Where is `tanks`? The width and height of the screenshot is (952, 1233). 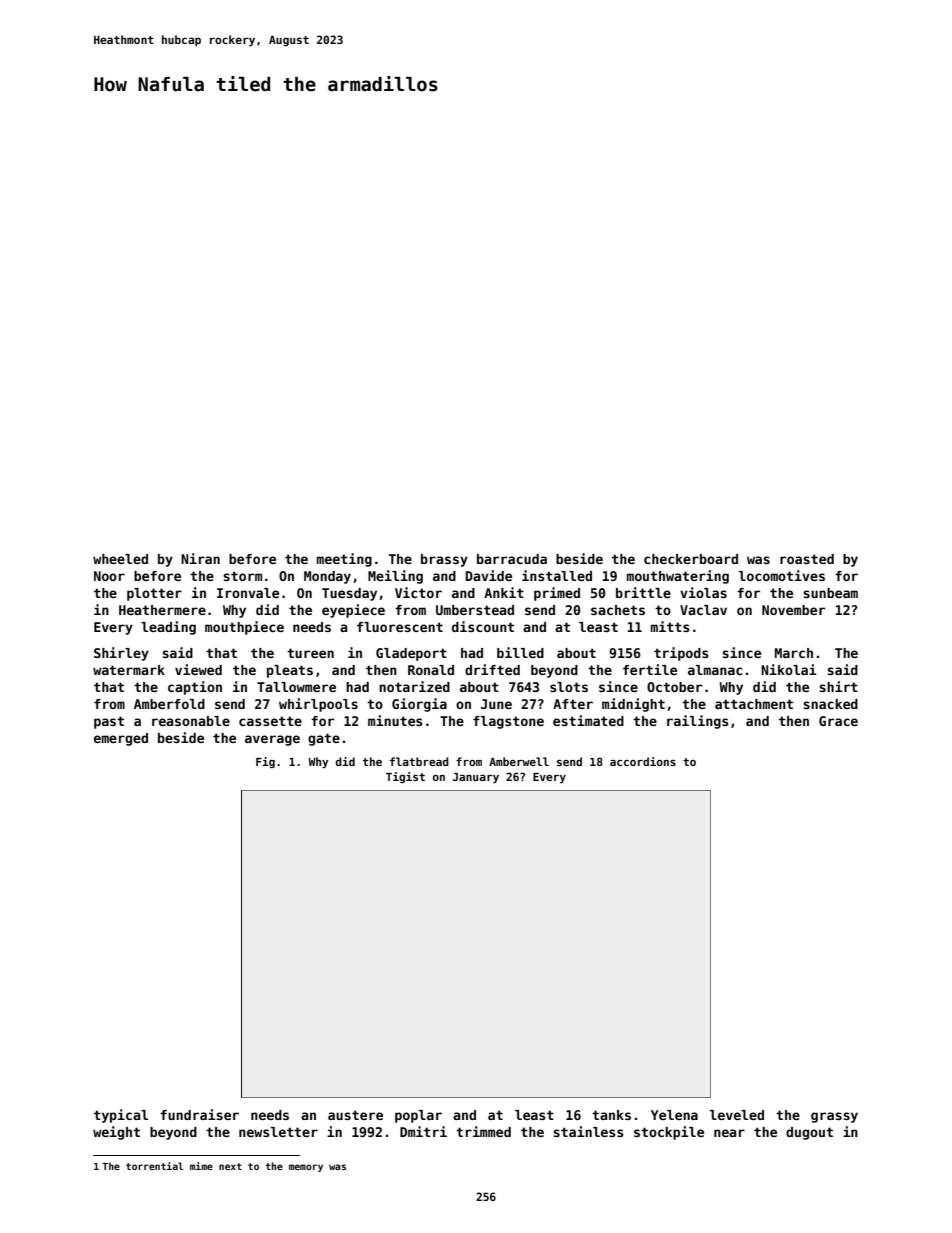
tanks is located at coordinates (611, 1115).
